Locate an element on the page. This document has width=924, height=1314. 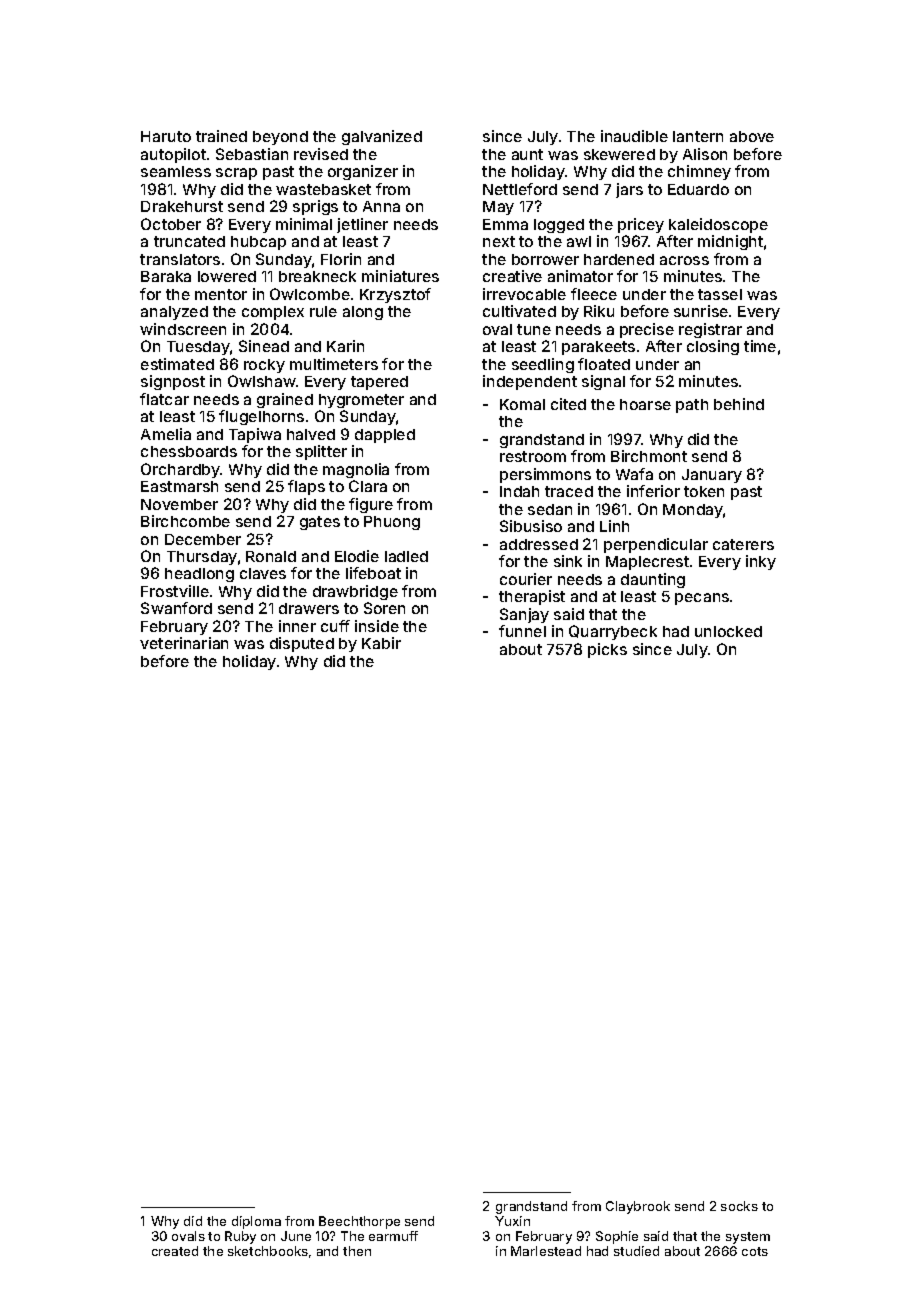
veterinarian is located at coordinates (184, 643).
